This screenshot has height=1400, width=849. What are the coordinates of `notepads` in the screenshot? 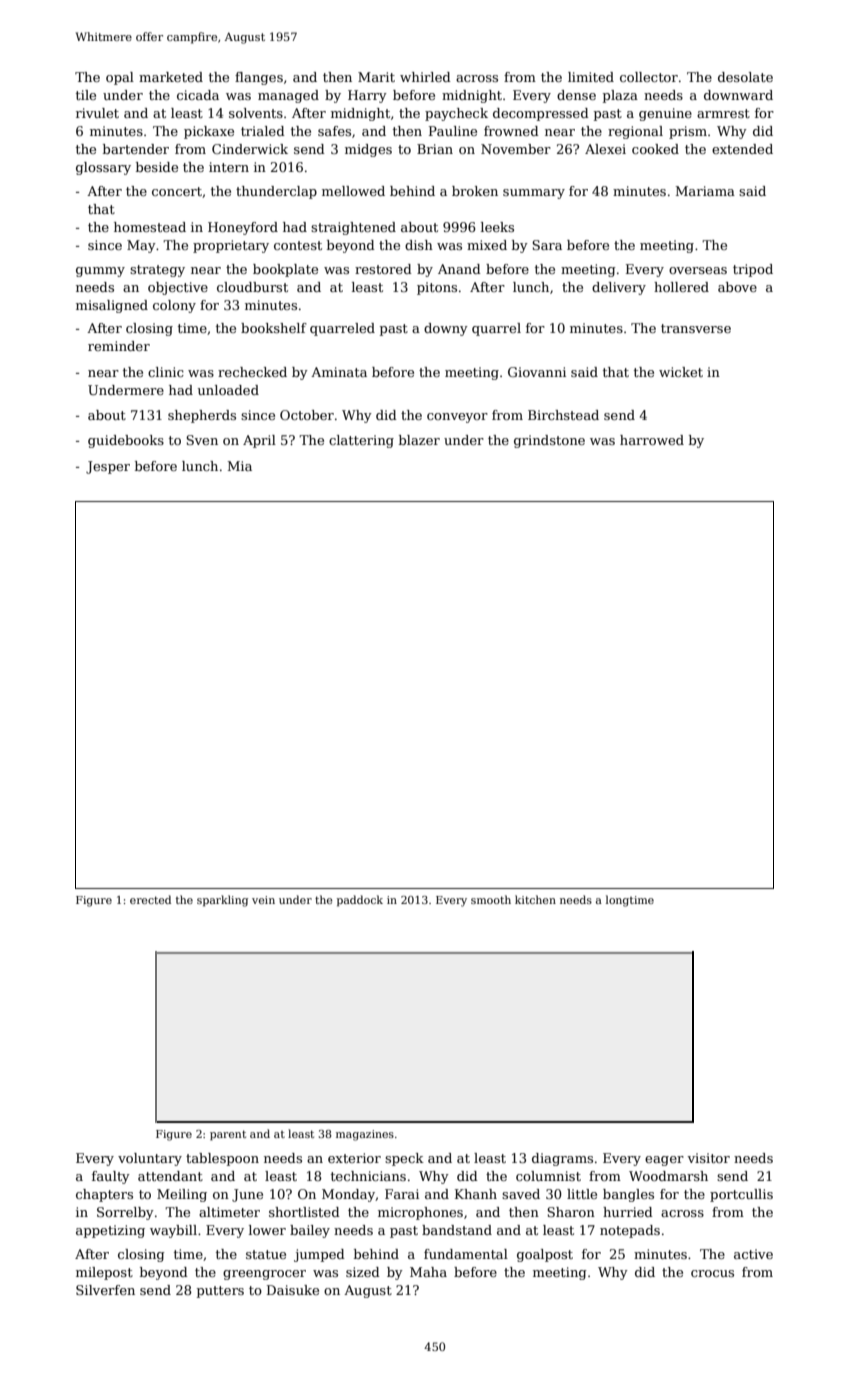 It's located at (630, 1231).
